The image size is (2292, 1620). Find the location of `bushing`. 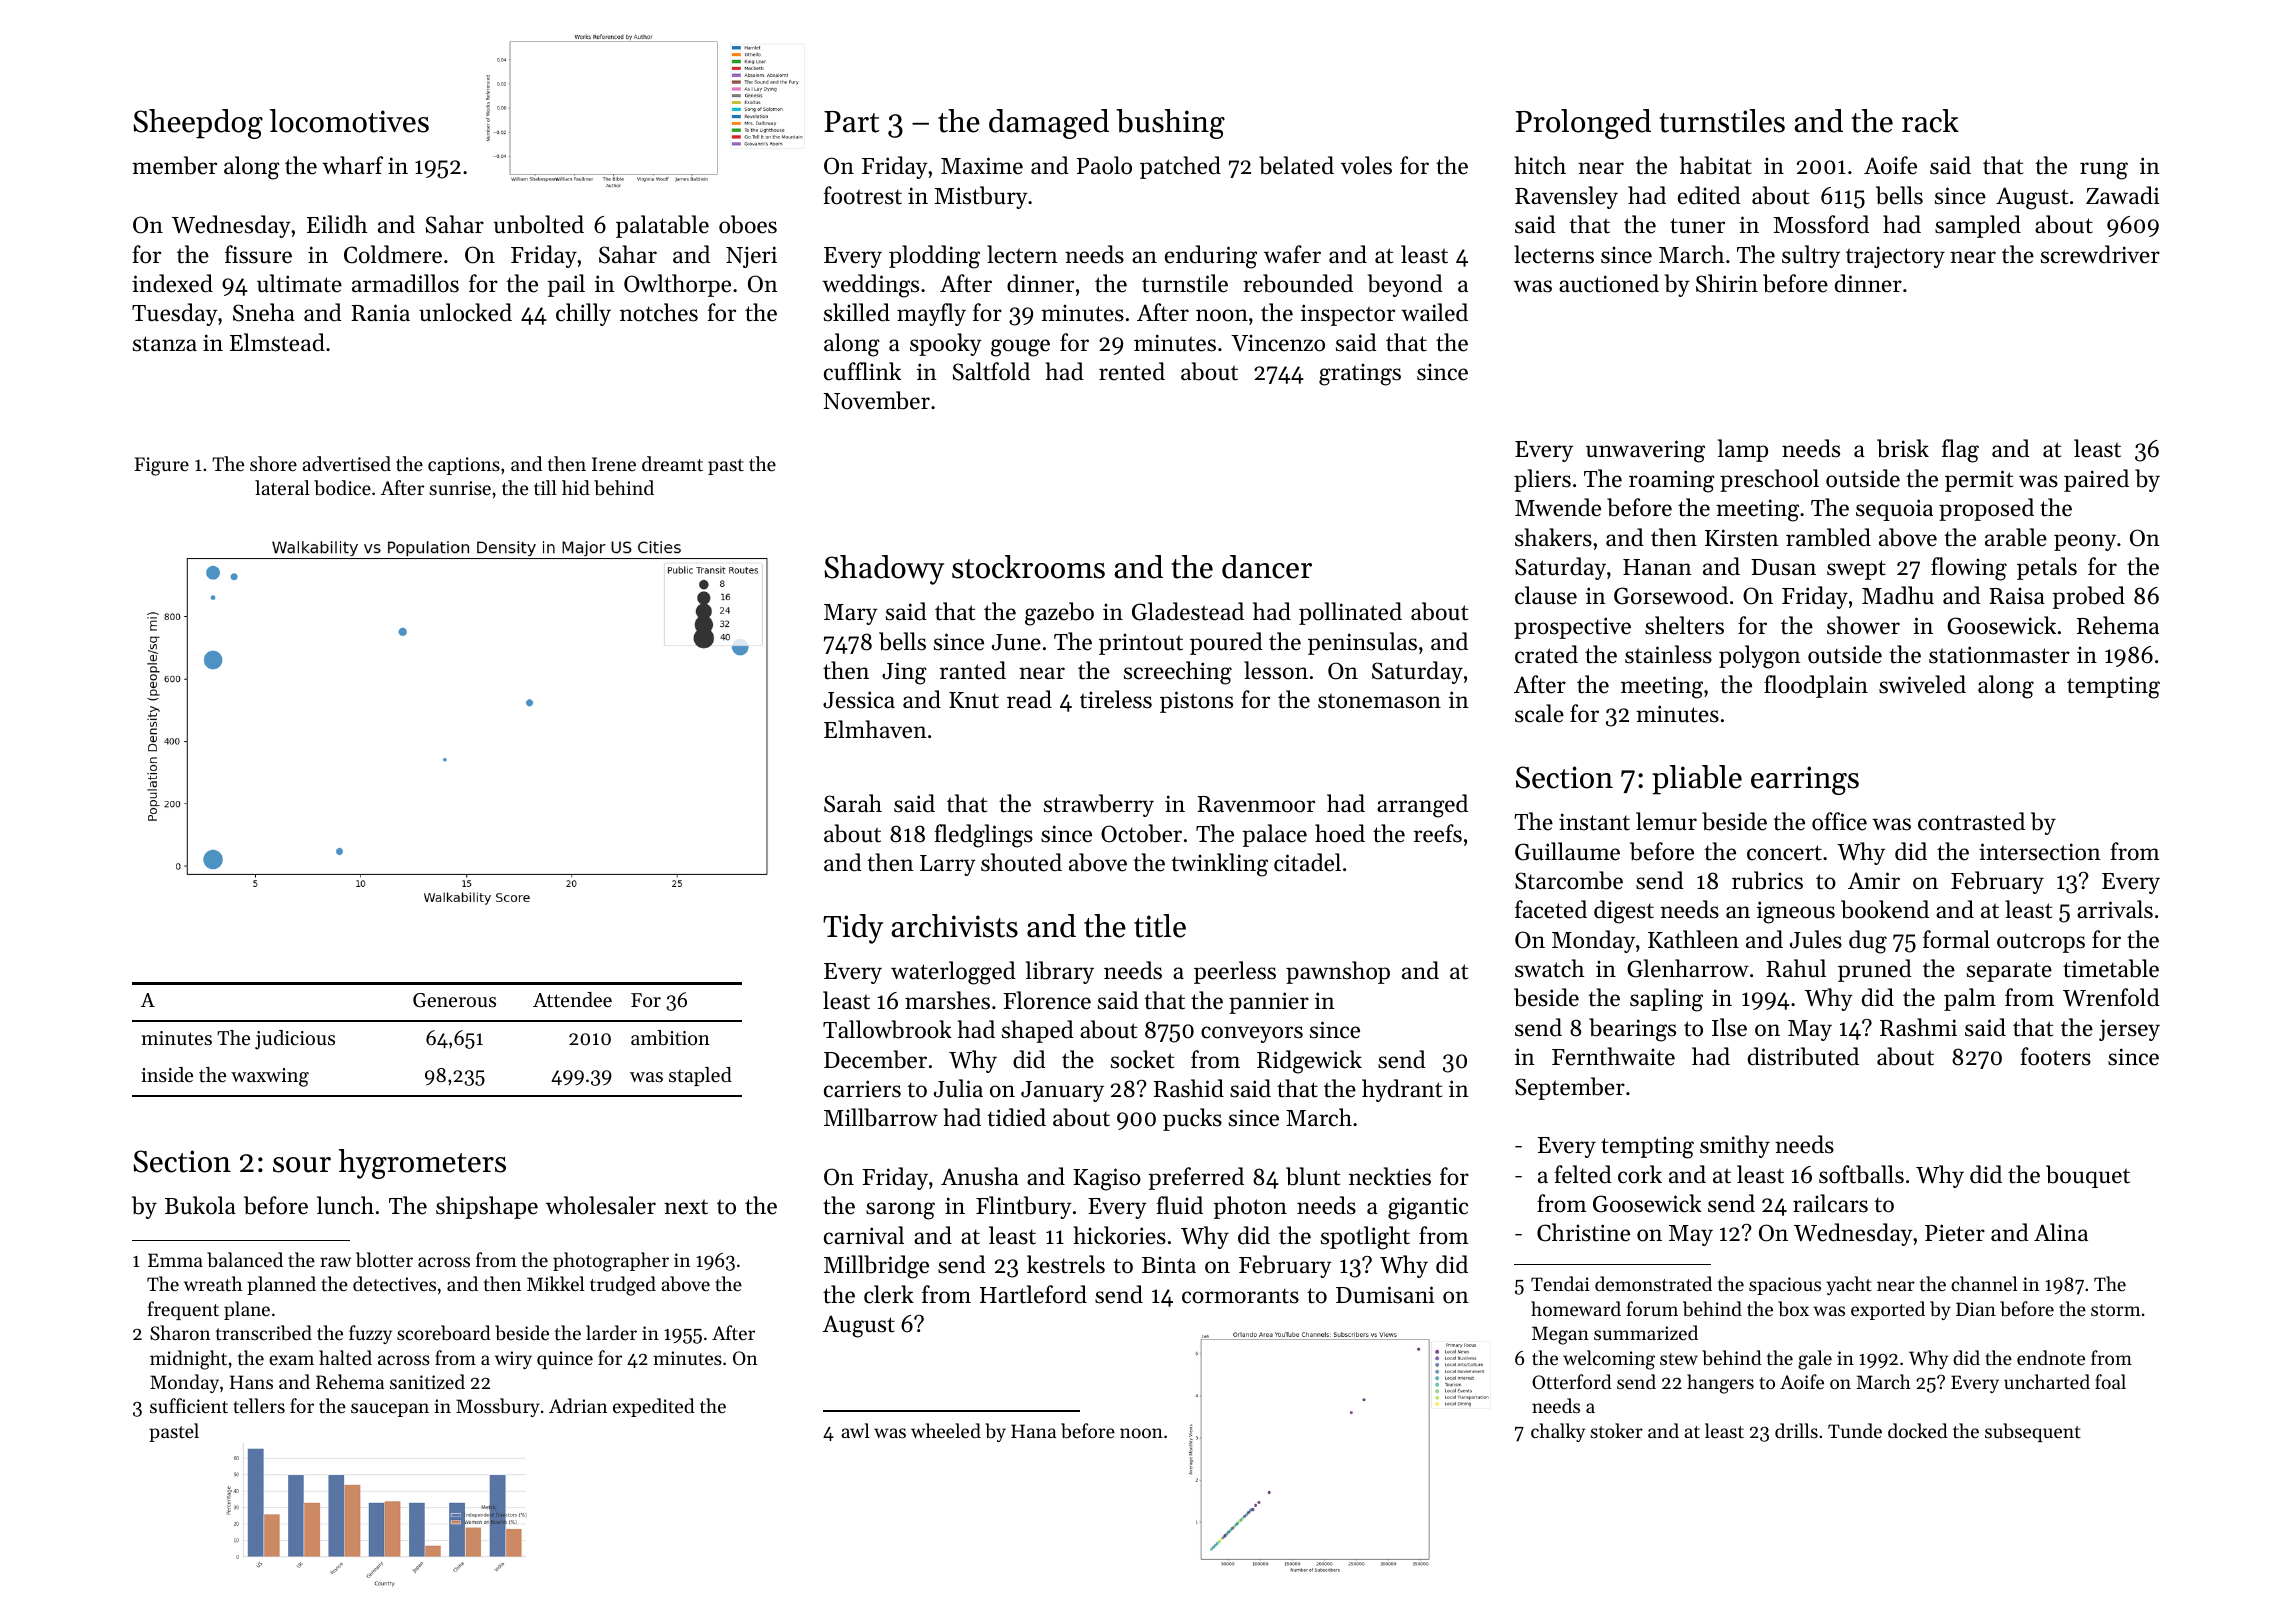

bushing is located at coordinates (1170, 124).
